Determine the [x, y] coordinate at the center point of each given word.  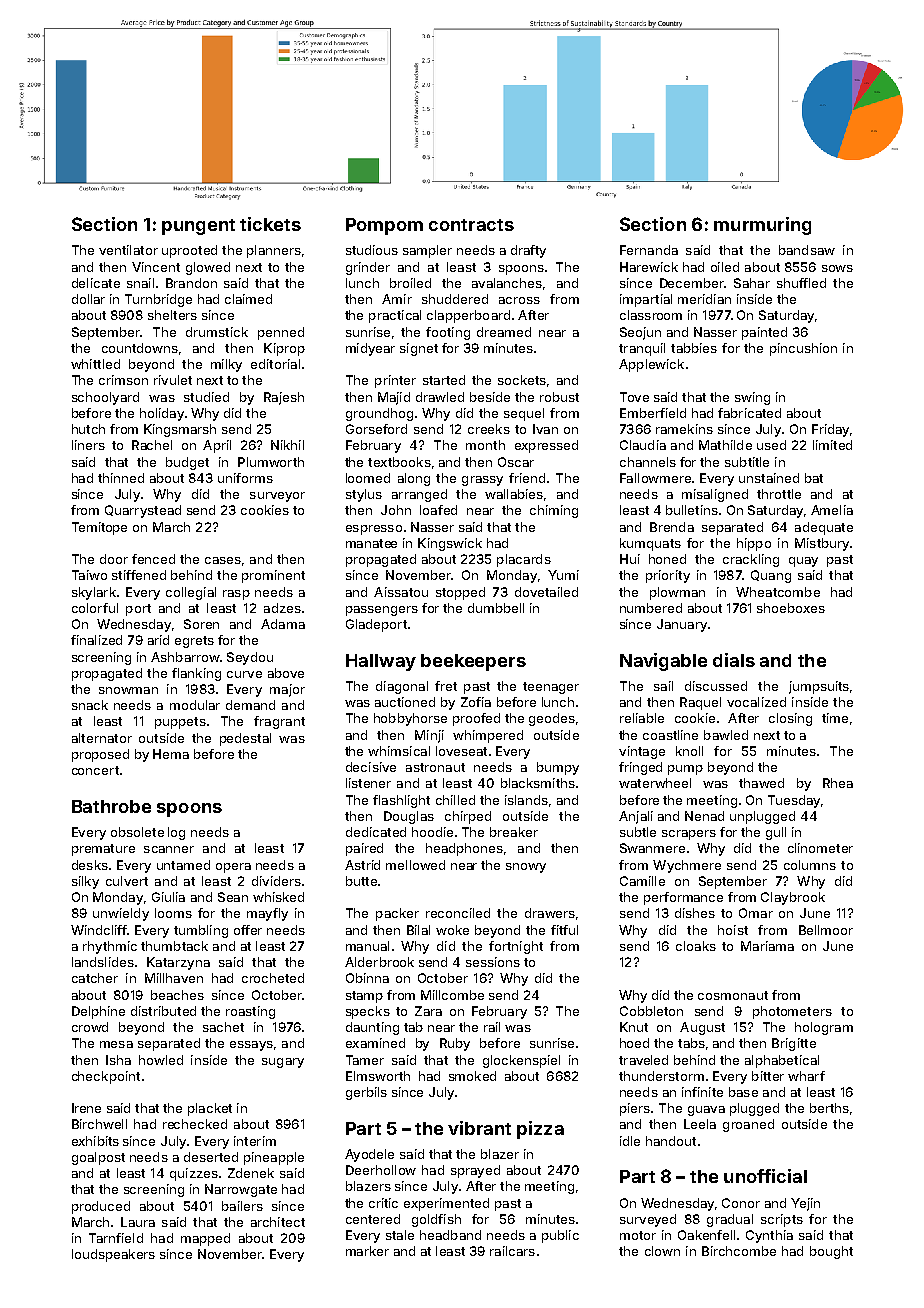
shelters [172, 315]
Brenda [672, 527]
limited [832, 445]
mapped [205, 1239]
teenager [551, 688]
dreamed [504, 332]
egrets [194, 642]
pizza [540, 1130]
